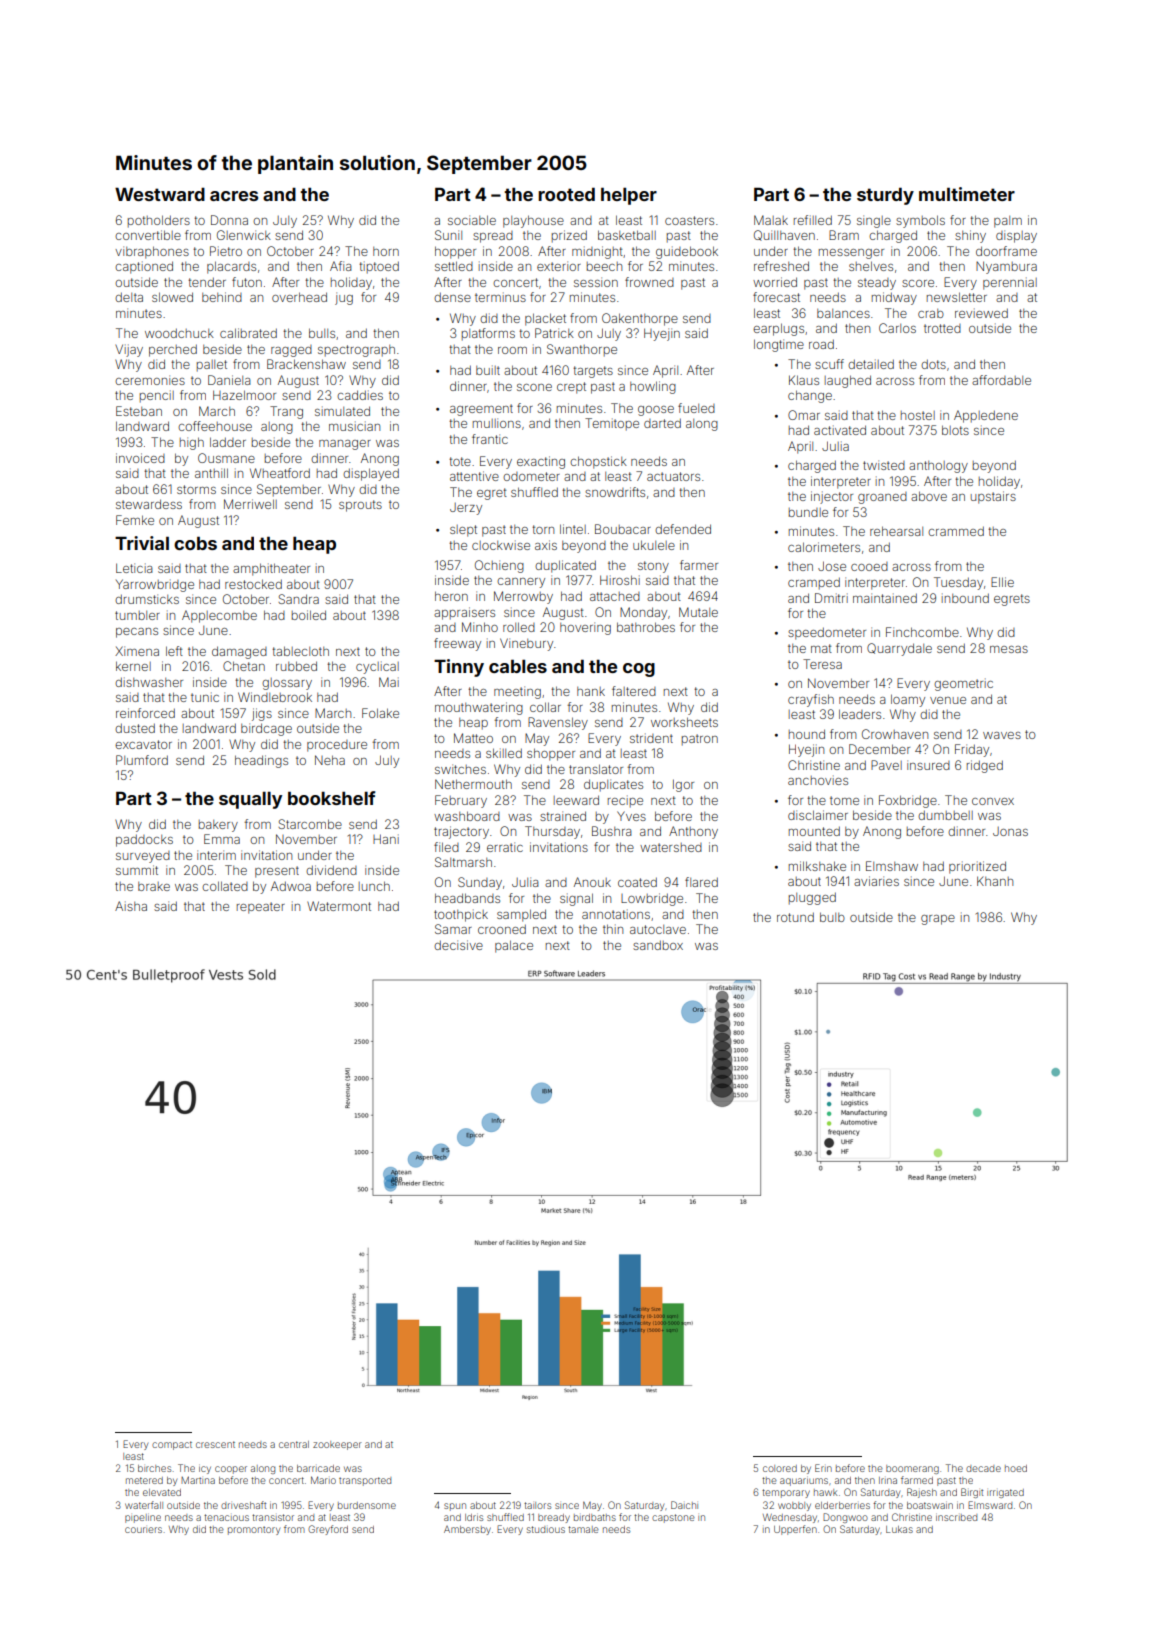 This screenshot has width=1153, height=1630. What do you see at coordinates (537, 1505) in the screenshot?
I see `tailors` at bounding box center [537, 1505].
